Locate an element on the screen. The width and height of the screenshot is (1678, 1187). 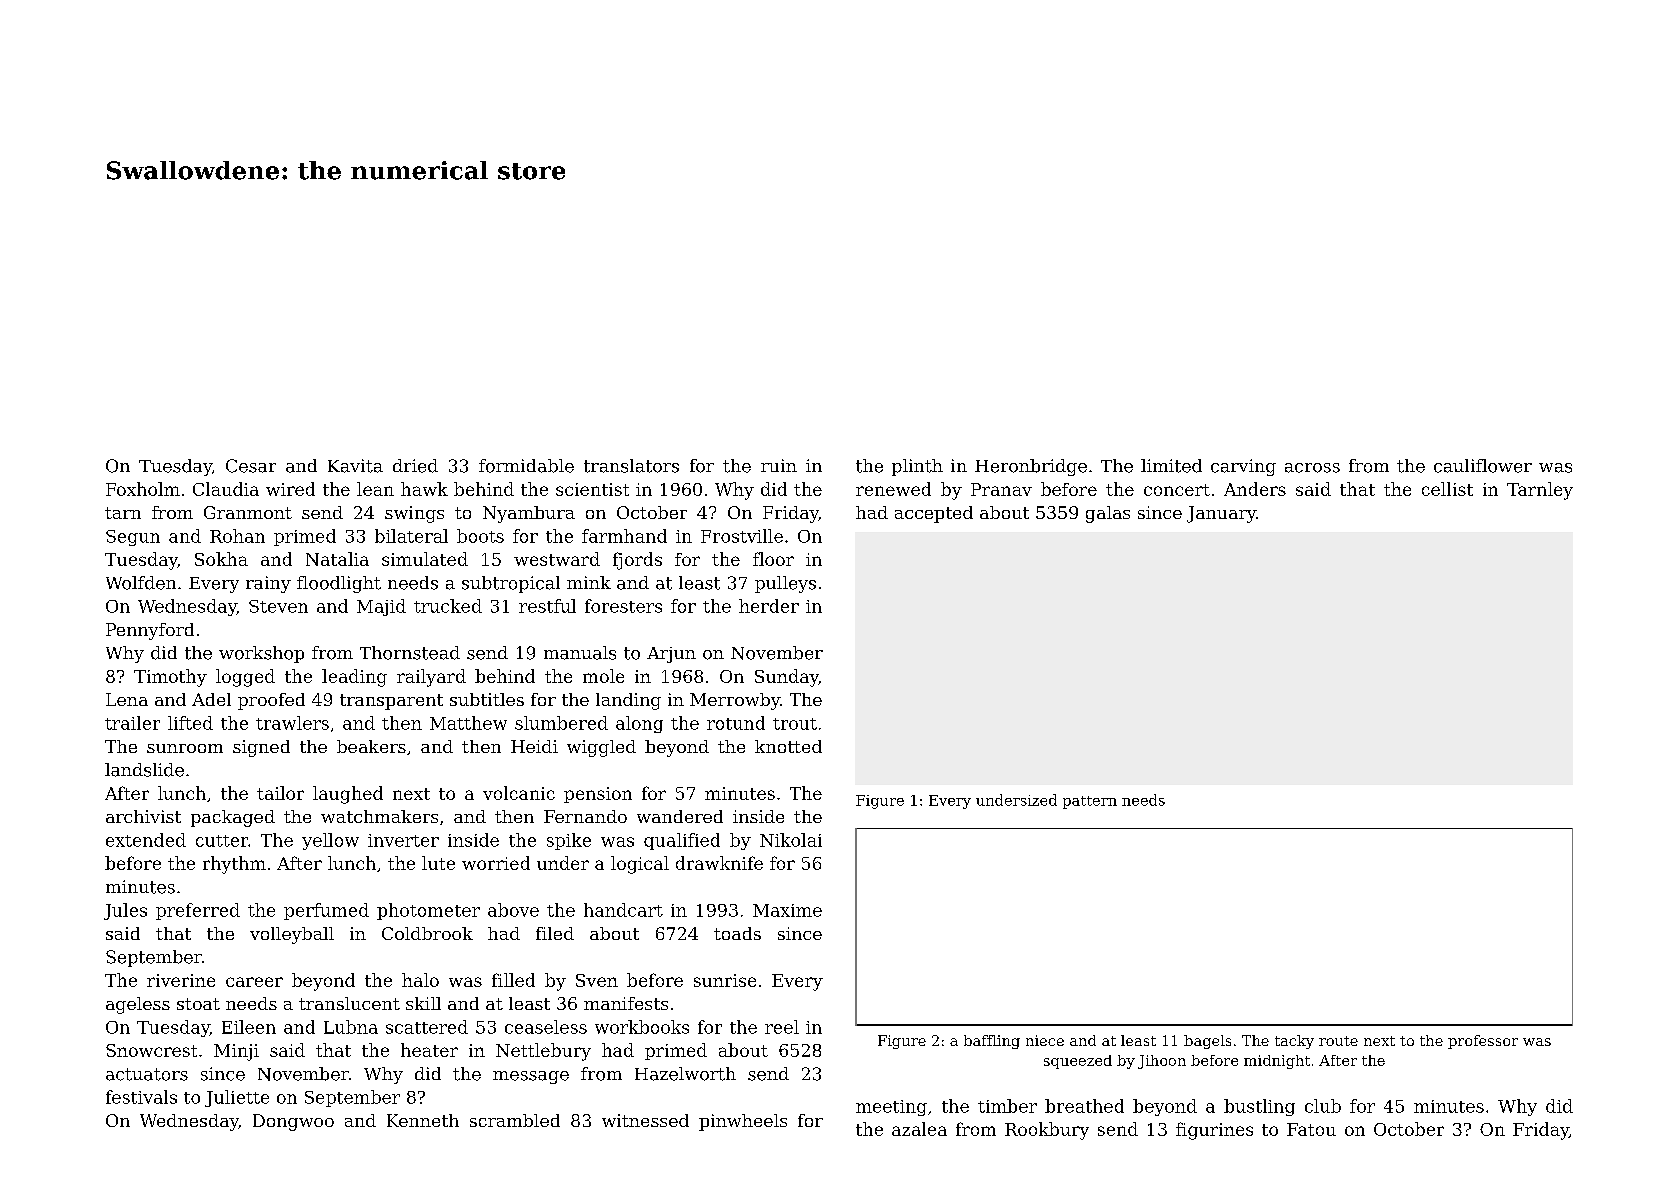
herder is located at coordinates (769, 606).
